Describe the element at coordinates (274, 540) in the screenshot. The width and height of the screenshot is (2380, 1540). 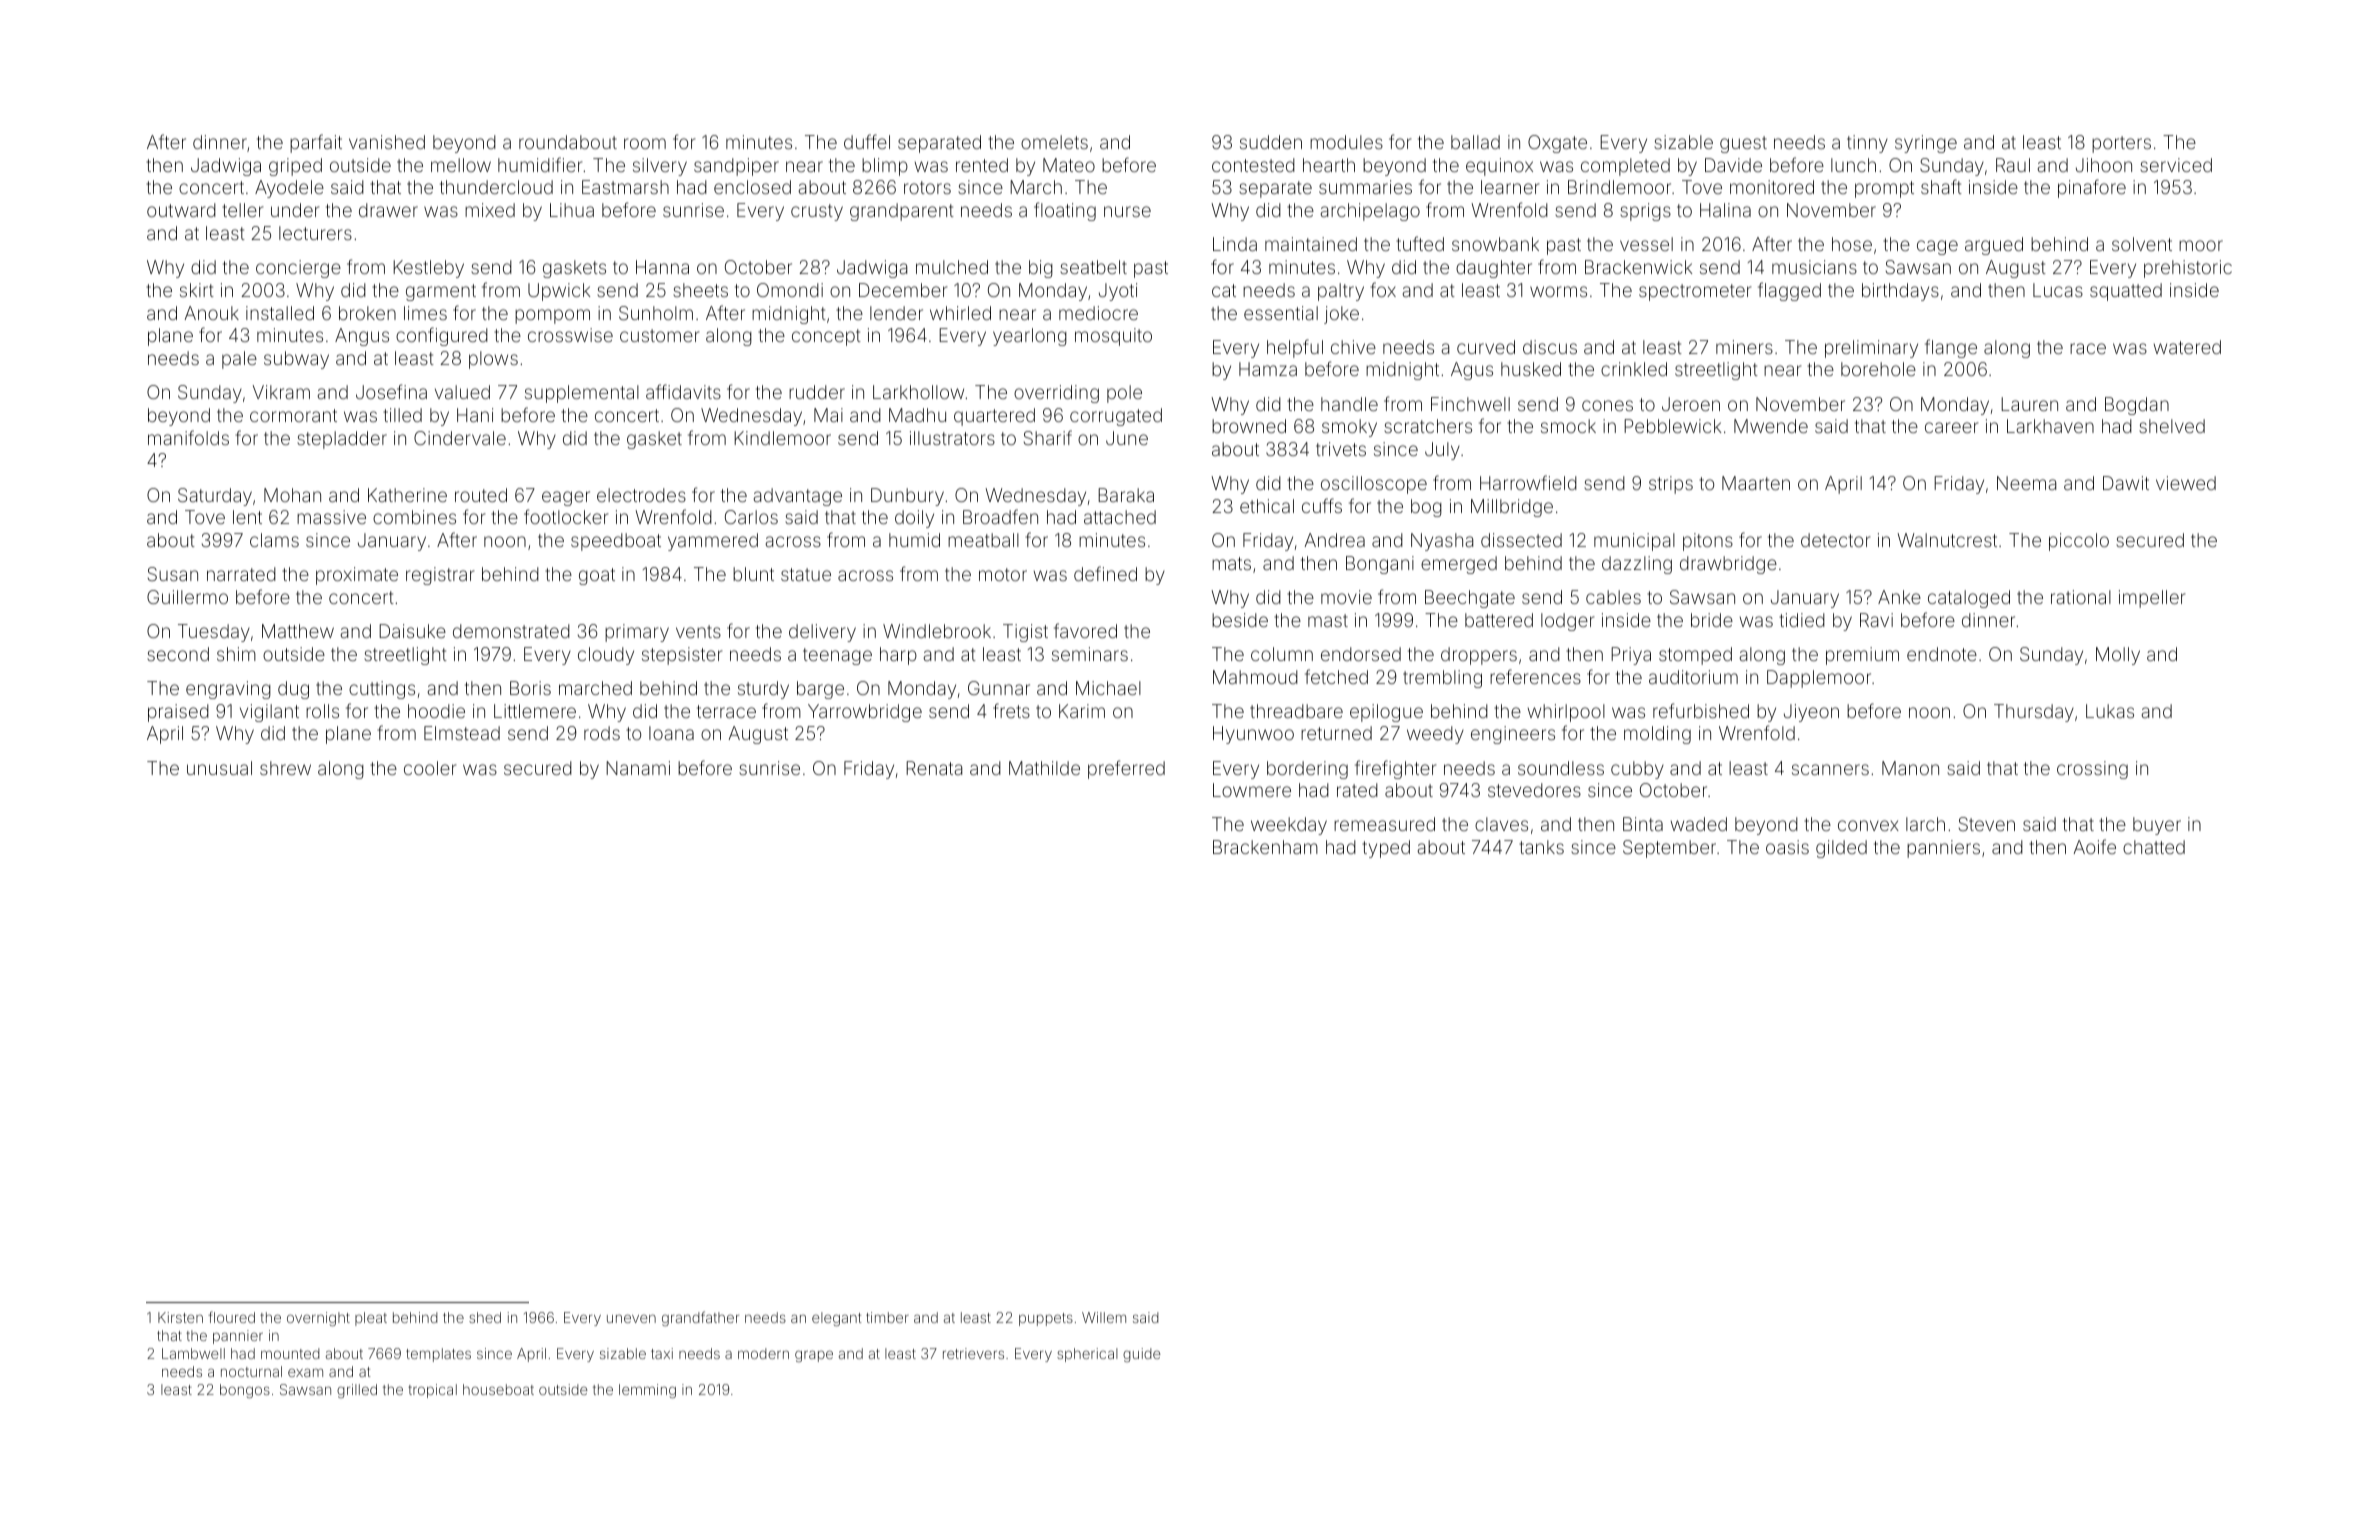
I see `clams` at that location.
